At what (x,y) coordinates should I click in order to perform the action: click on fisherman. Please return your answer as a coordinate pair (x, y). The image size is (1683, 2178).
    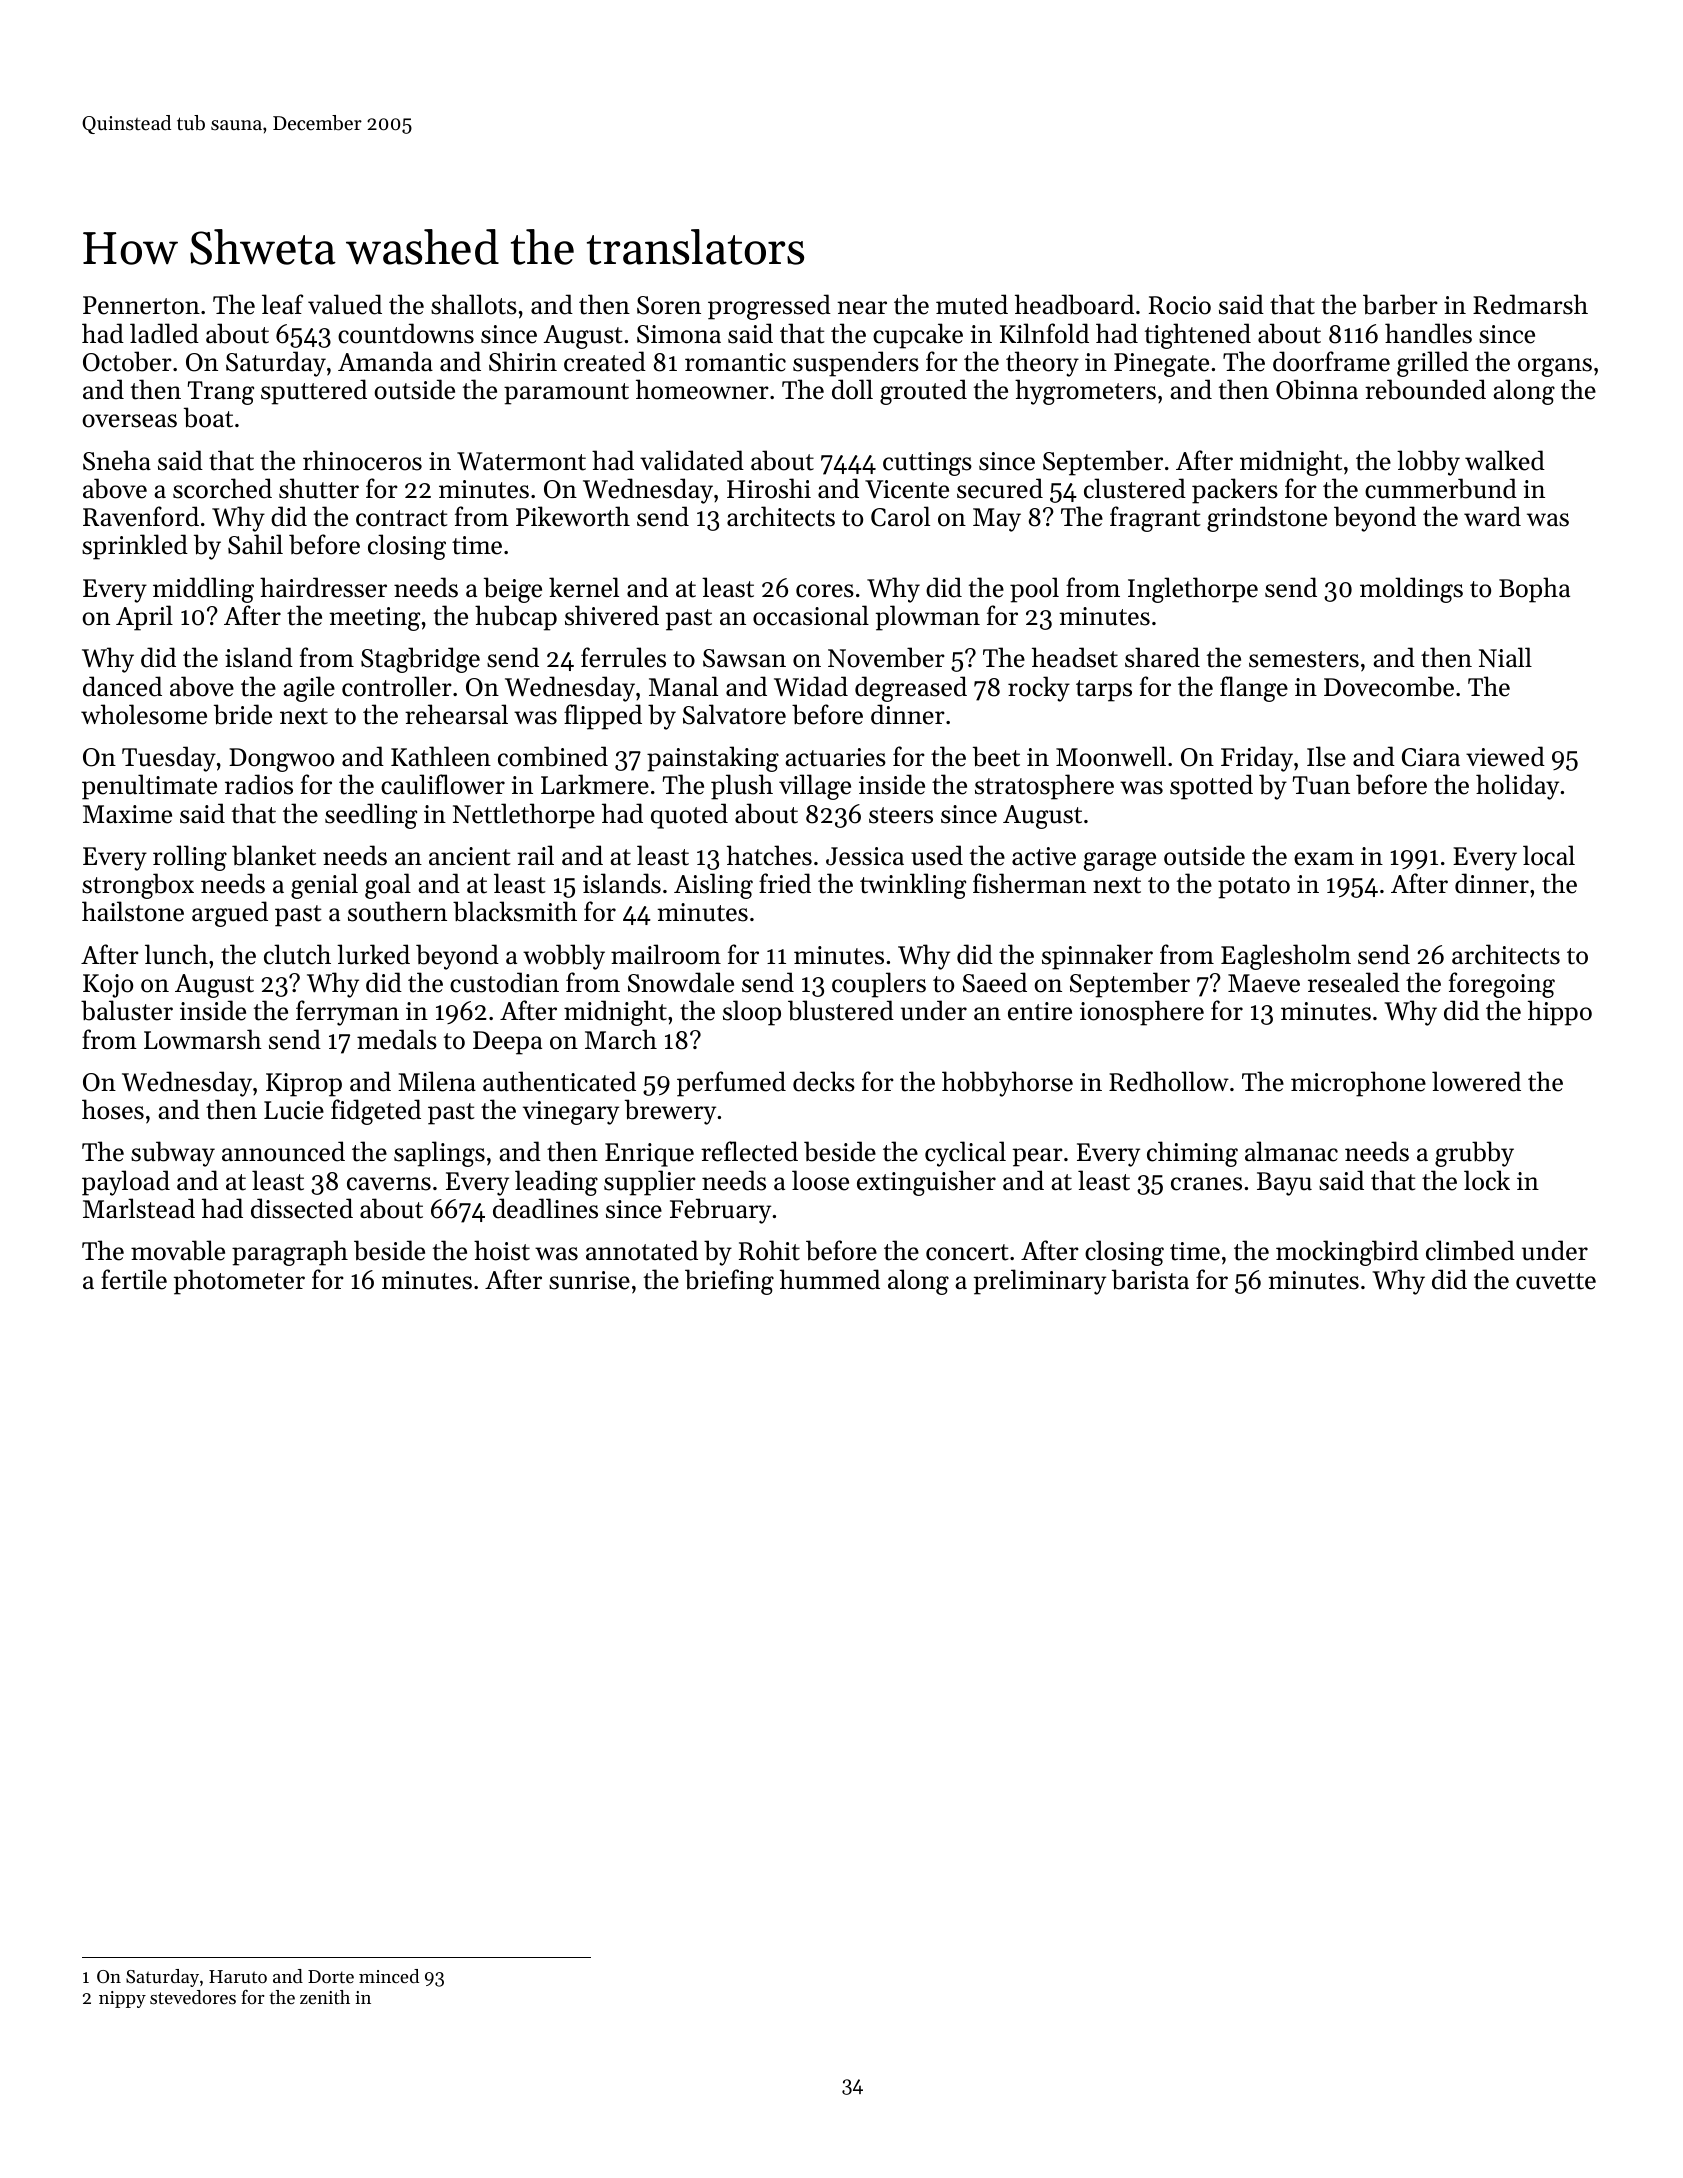
    Looking at the image, I should click on (1029, 883).
